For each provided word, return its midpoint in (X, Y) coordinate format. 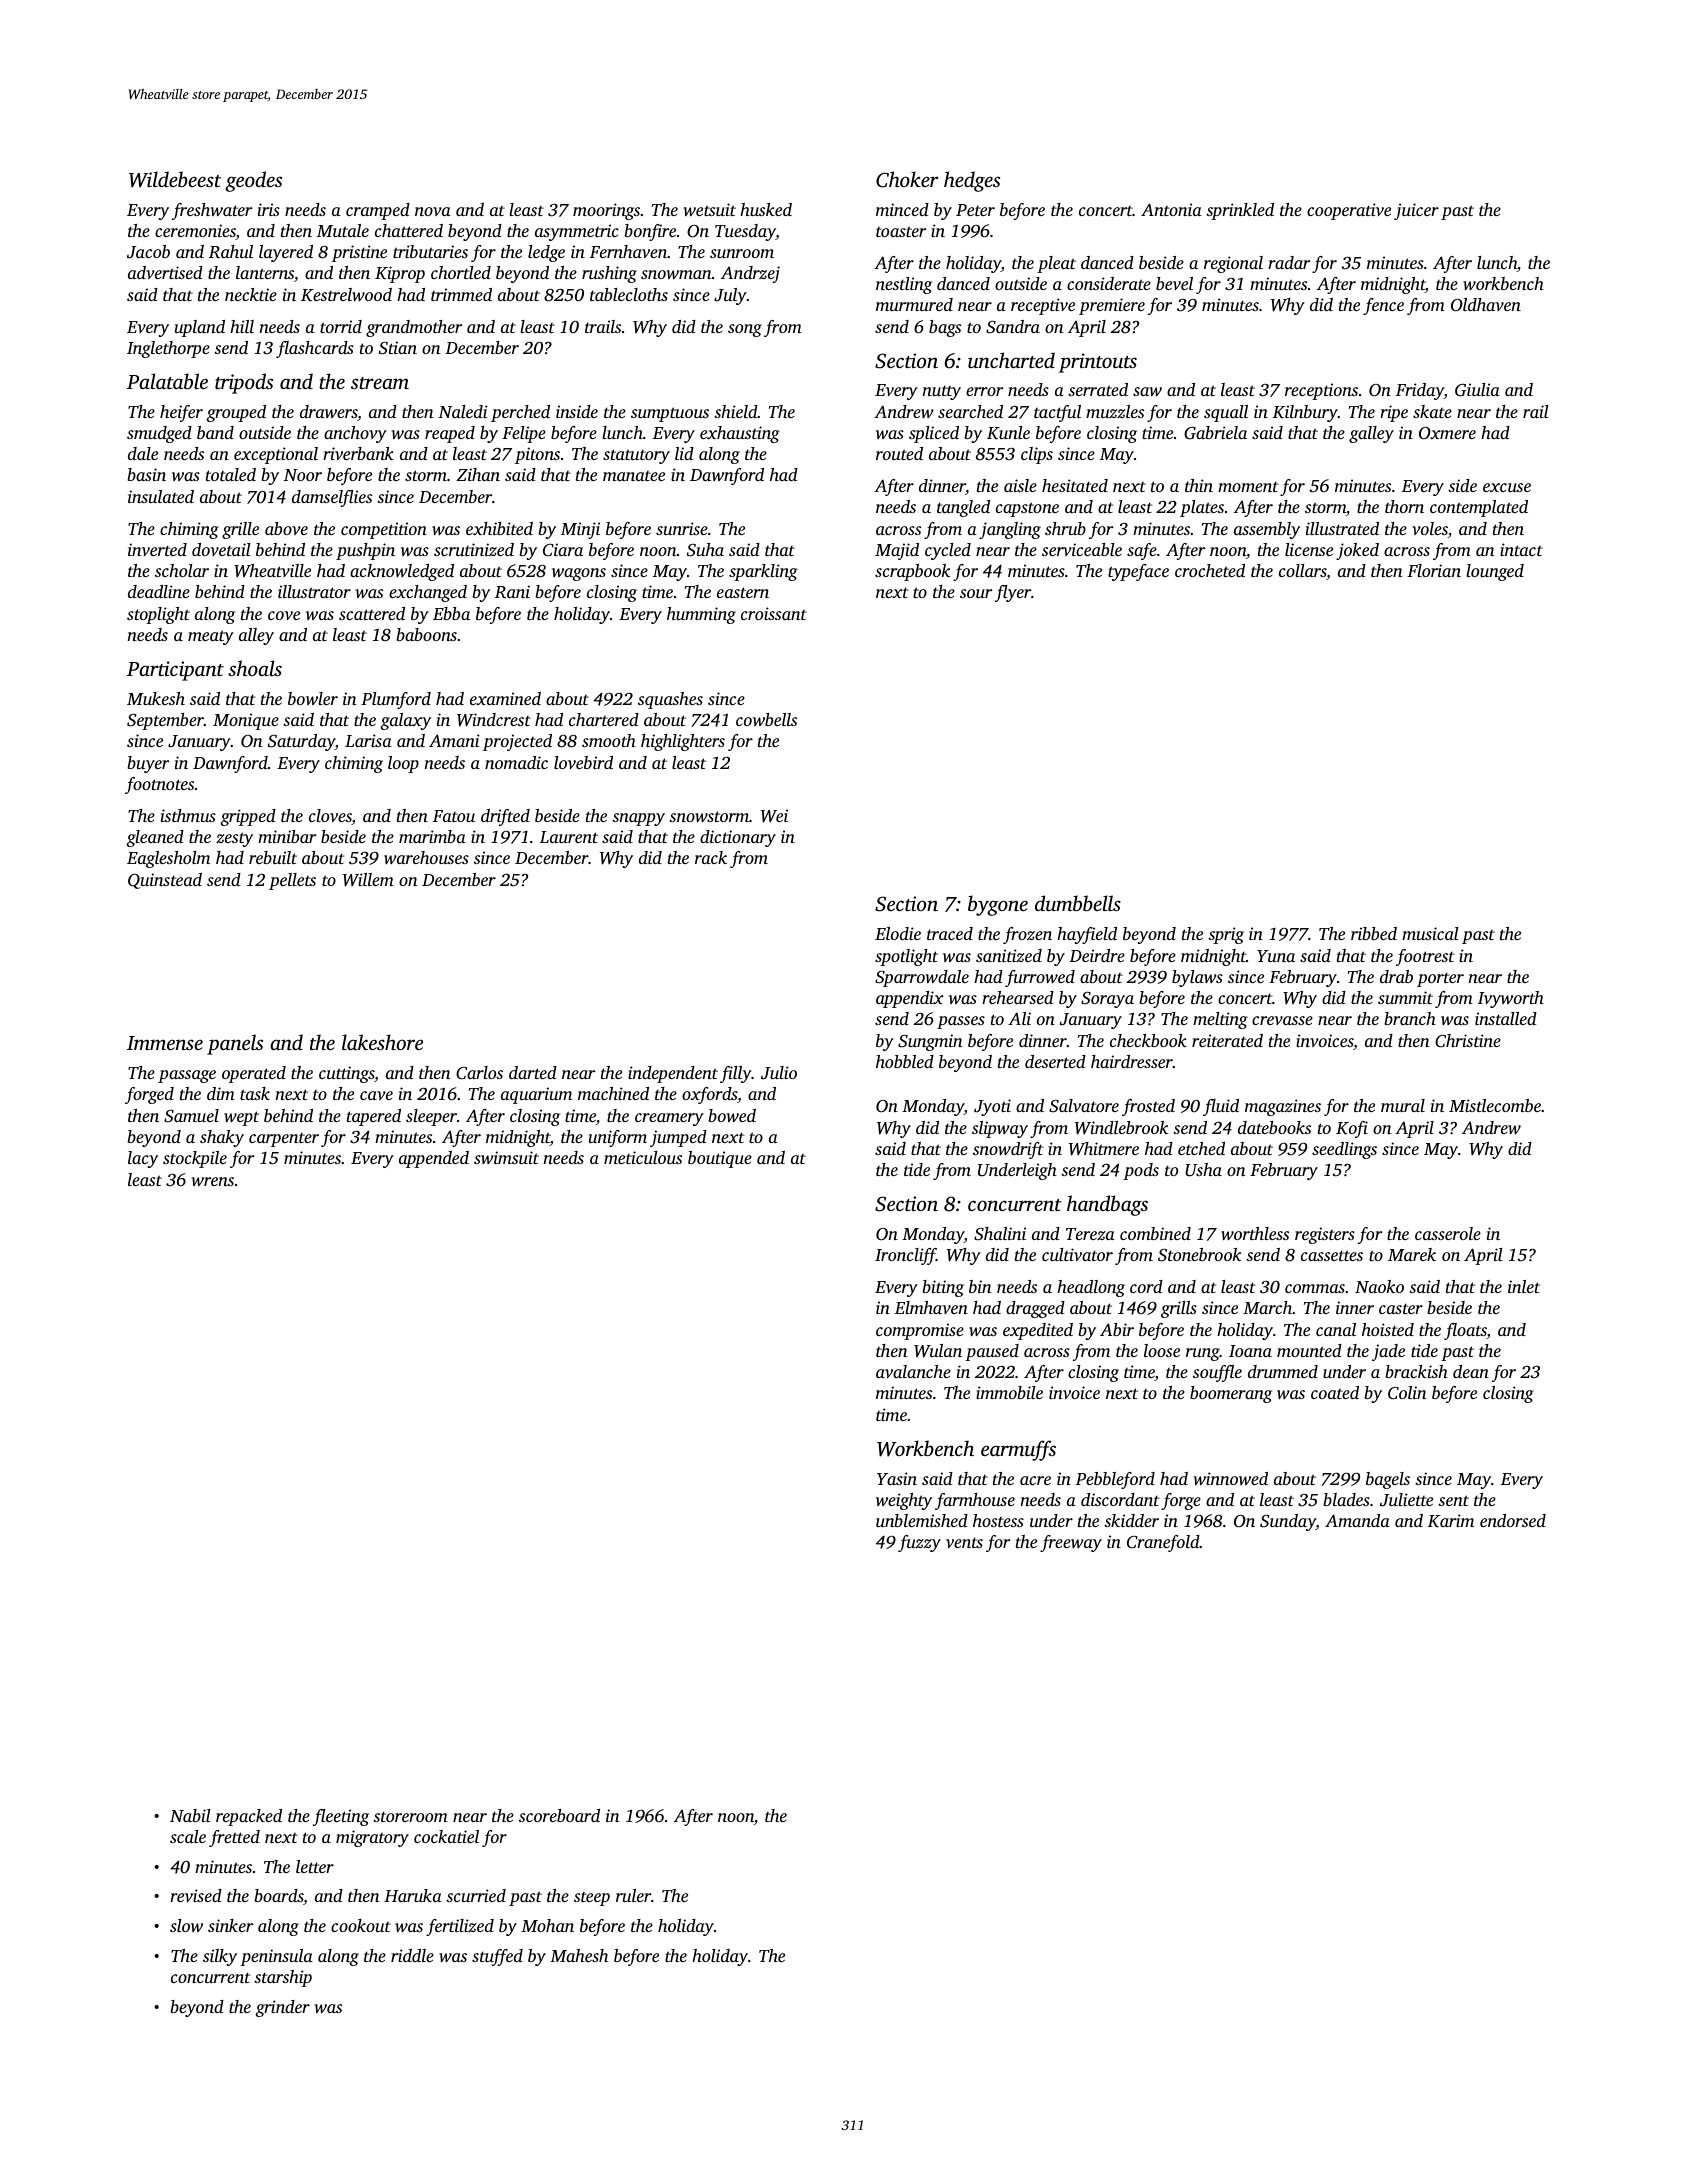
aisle (1020, 485)
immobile (1009, 1392)
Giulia (1477, 390)
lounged (1495, 572)
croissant (774, 613)
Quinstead (165, 881)
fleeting (341, 1817)
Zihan (478, 474)
